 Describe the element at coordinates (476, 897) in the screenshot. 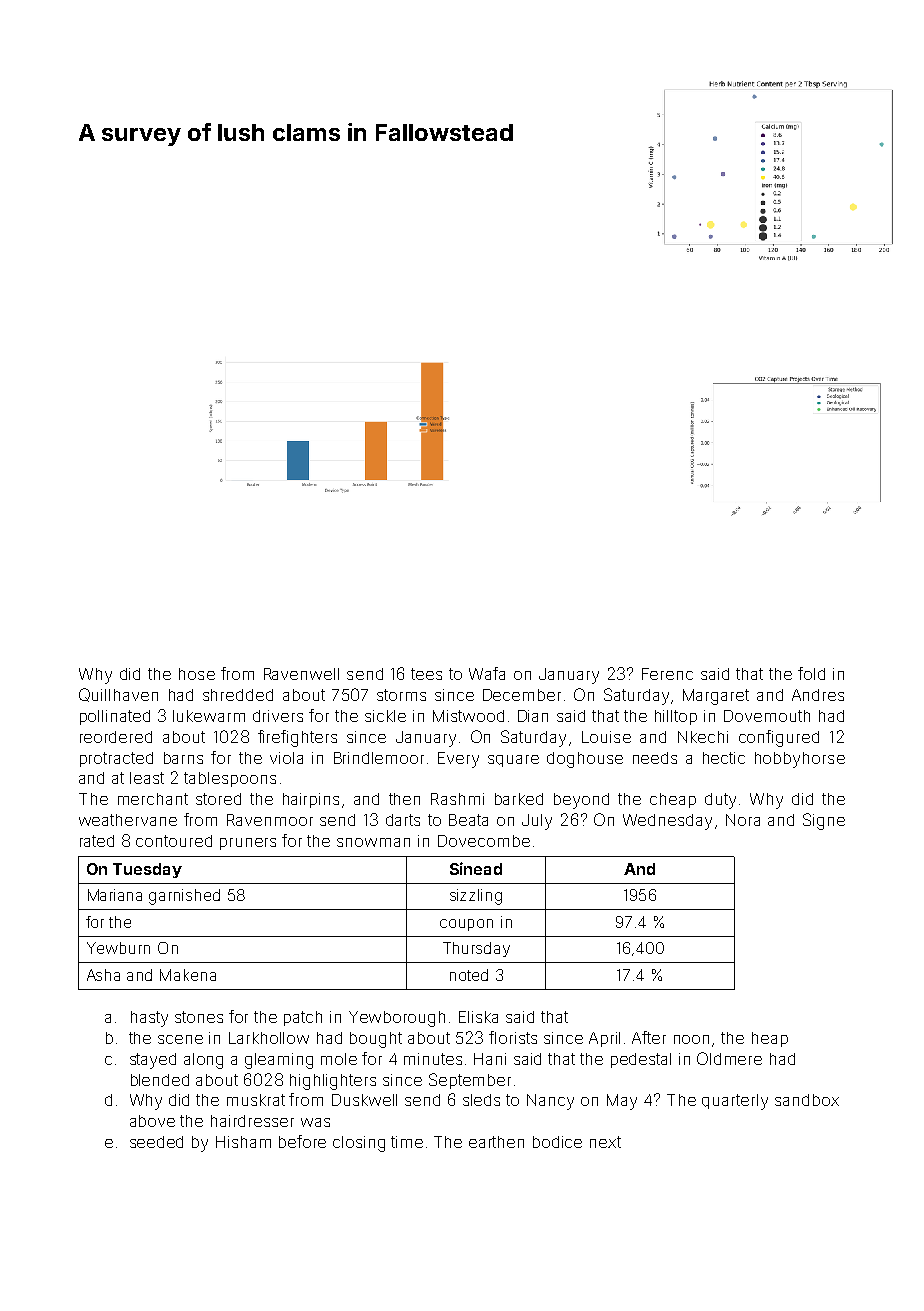

I see `sizzling` at that location.
